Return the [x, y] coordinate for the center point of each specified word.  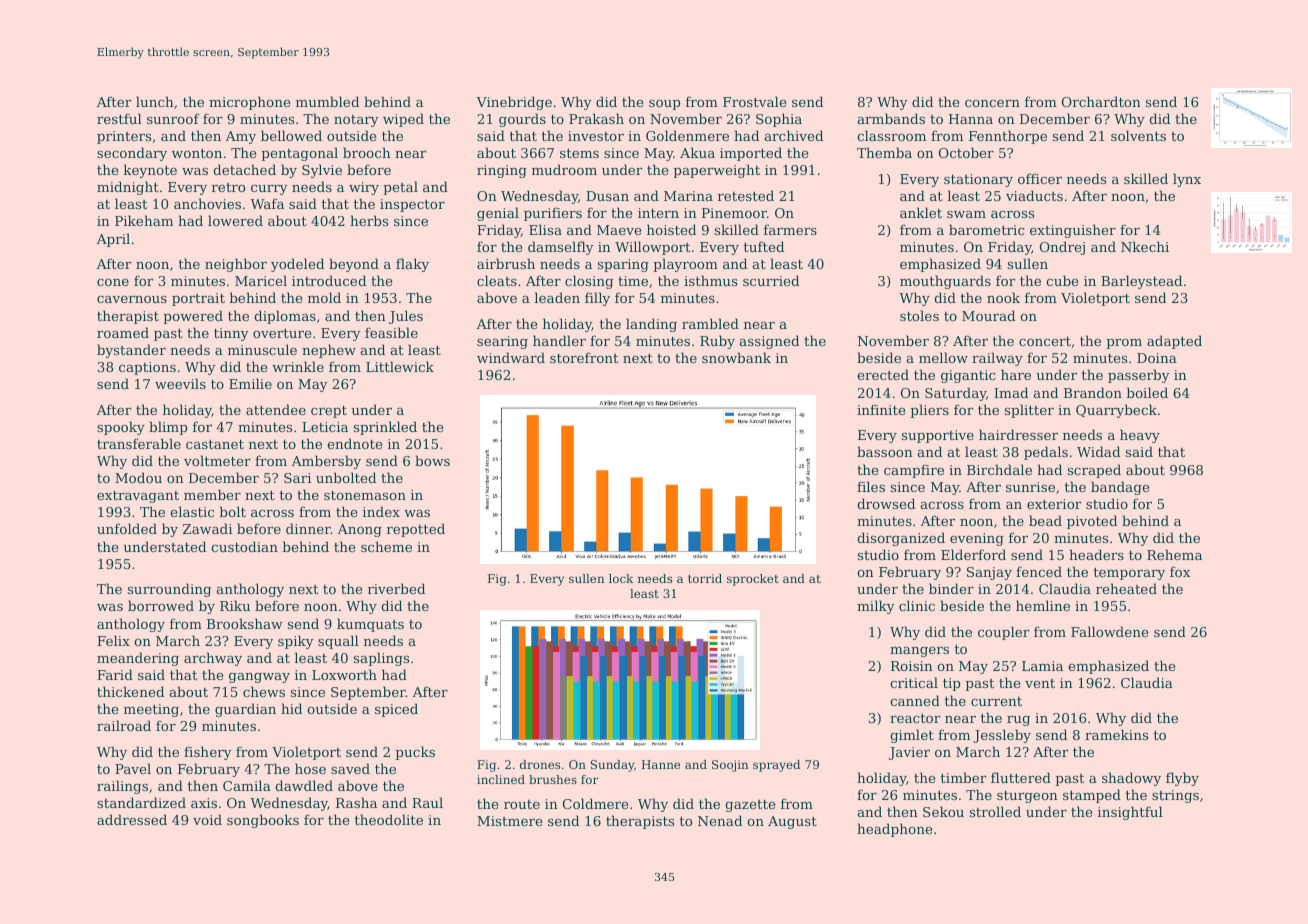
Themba [884, 152]
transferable [139, 443]
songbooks [263, 821]
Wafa [267, 203]
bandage [1120, 488]
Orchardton [1101, 101]
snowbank [736, 357]
